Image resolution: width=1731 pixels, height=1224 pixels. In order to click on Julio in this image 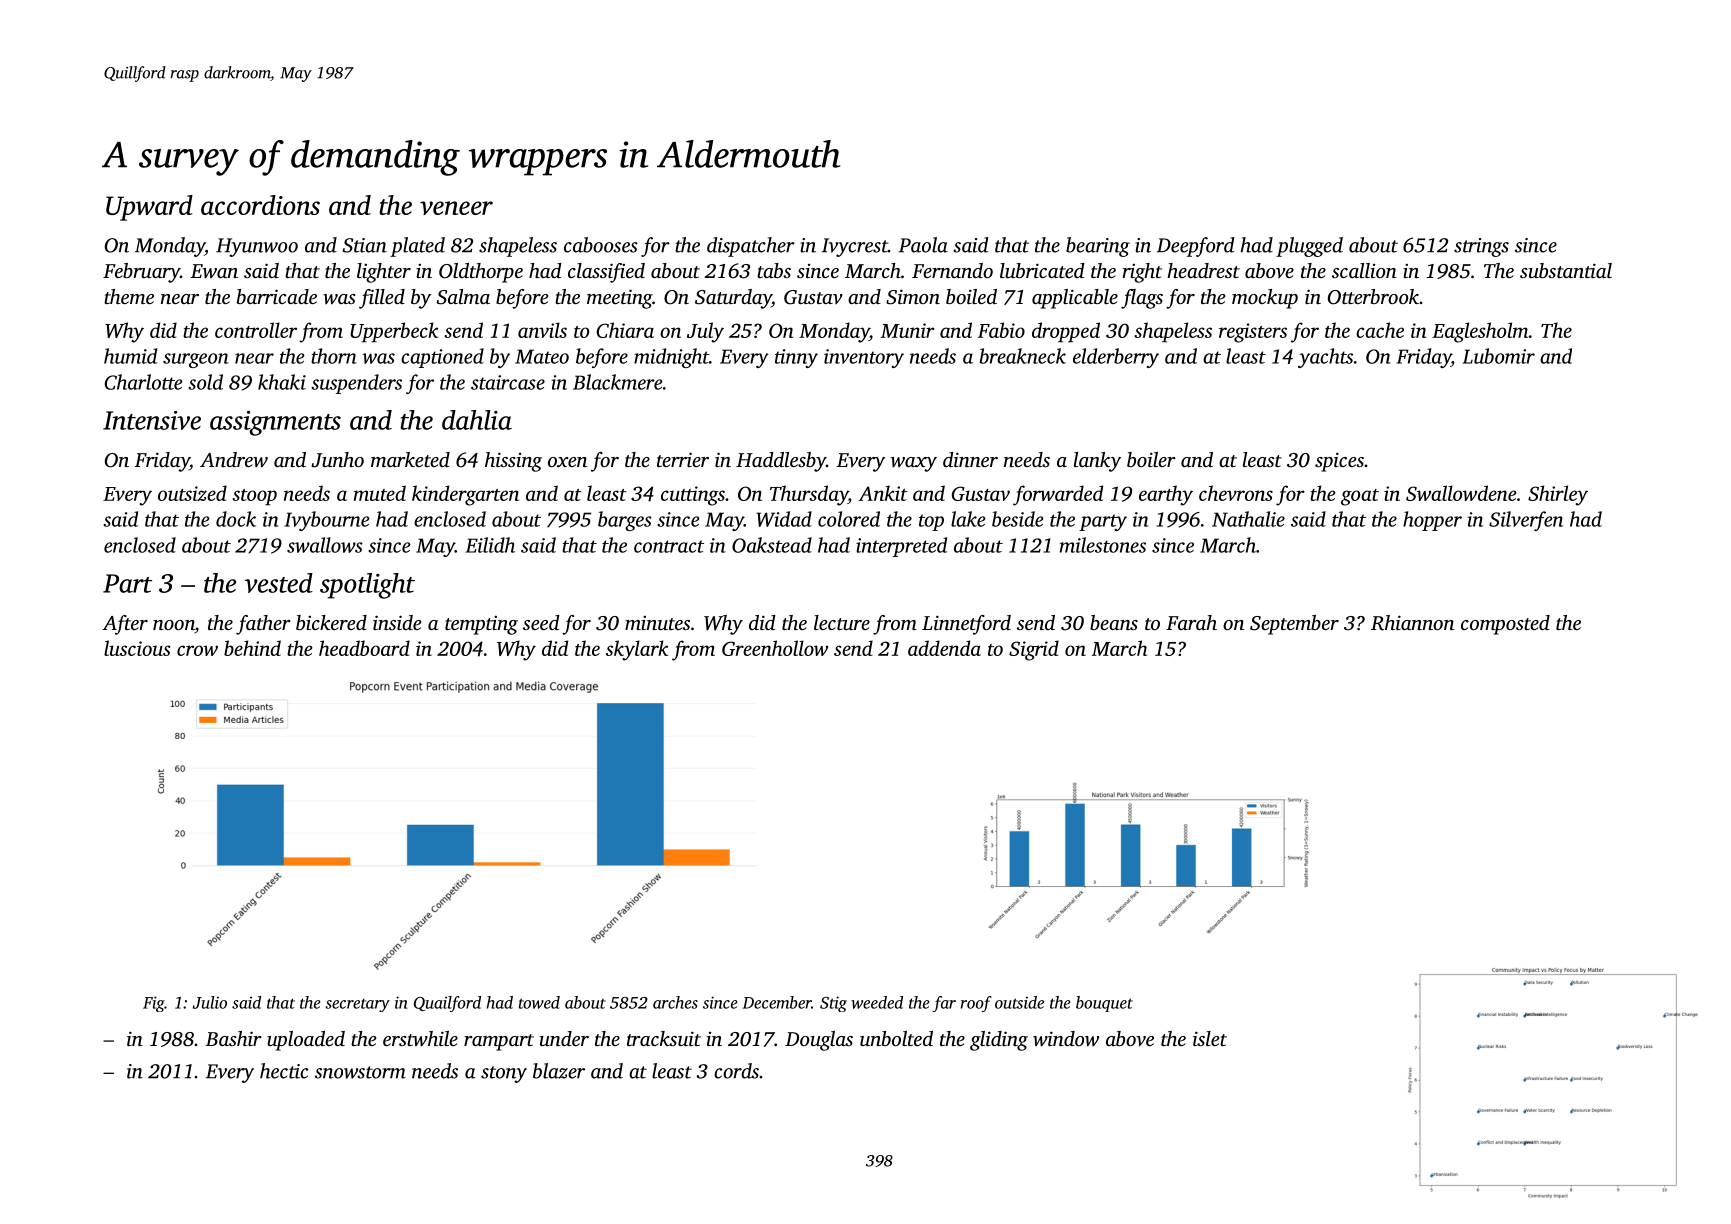, I will do `click(210, 1002)`.
